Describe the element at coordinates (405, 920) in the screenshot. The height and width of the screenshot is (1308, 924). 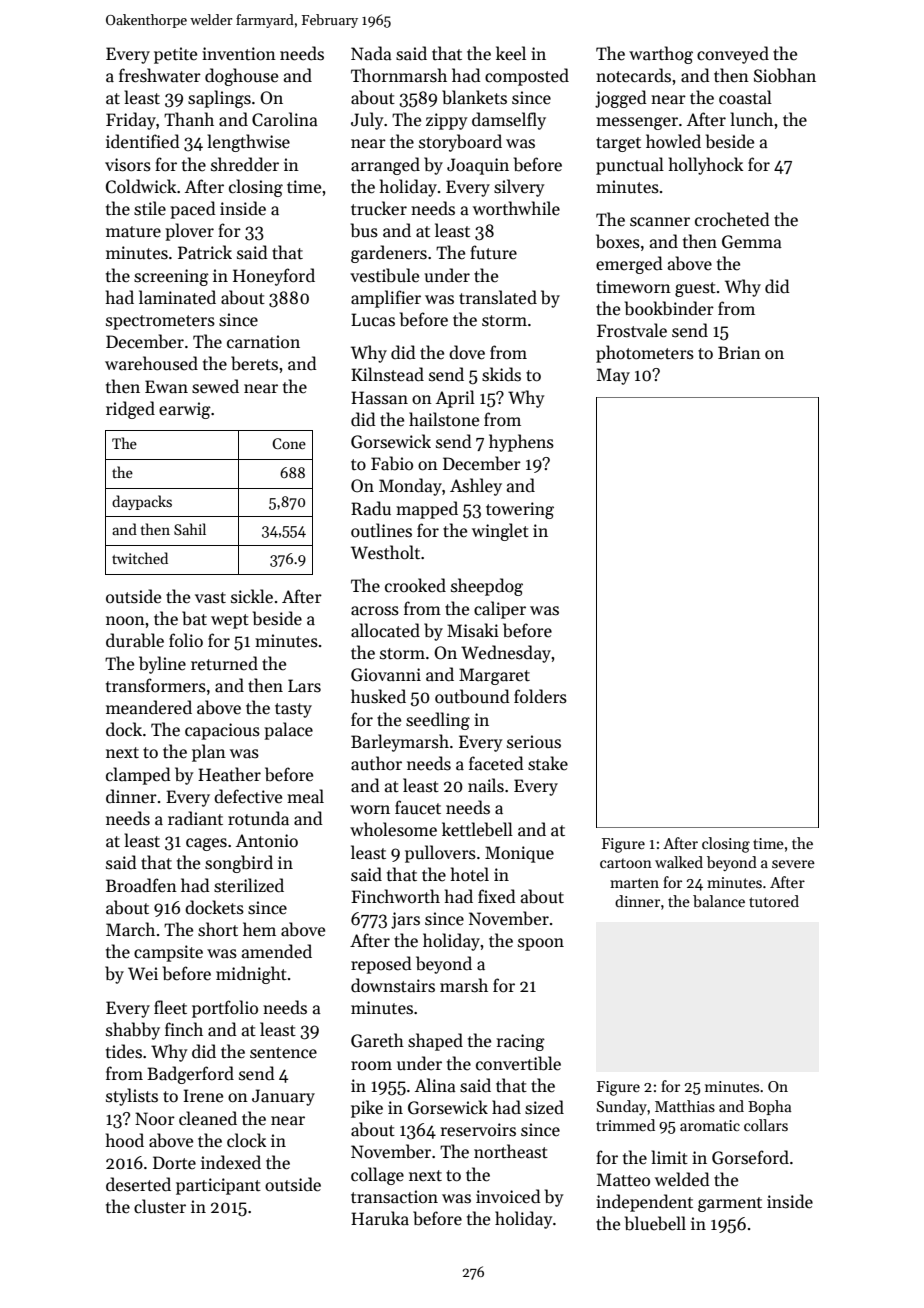
I see `jars` at that location.
